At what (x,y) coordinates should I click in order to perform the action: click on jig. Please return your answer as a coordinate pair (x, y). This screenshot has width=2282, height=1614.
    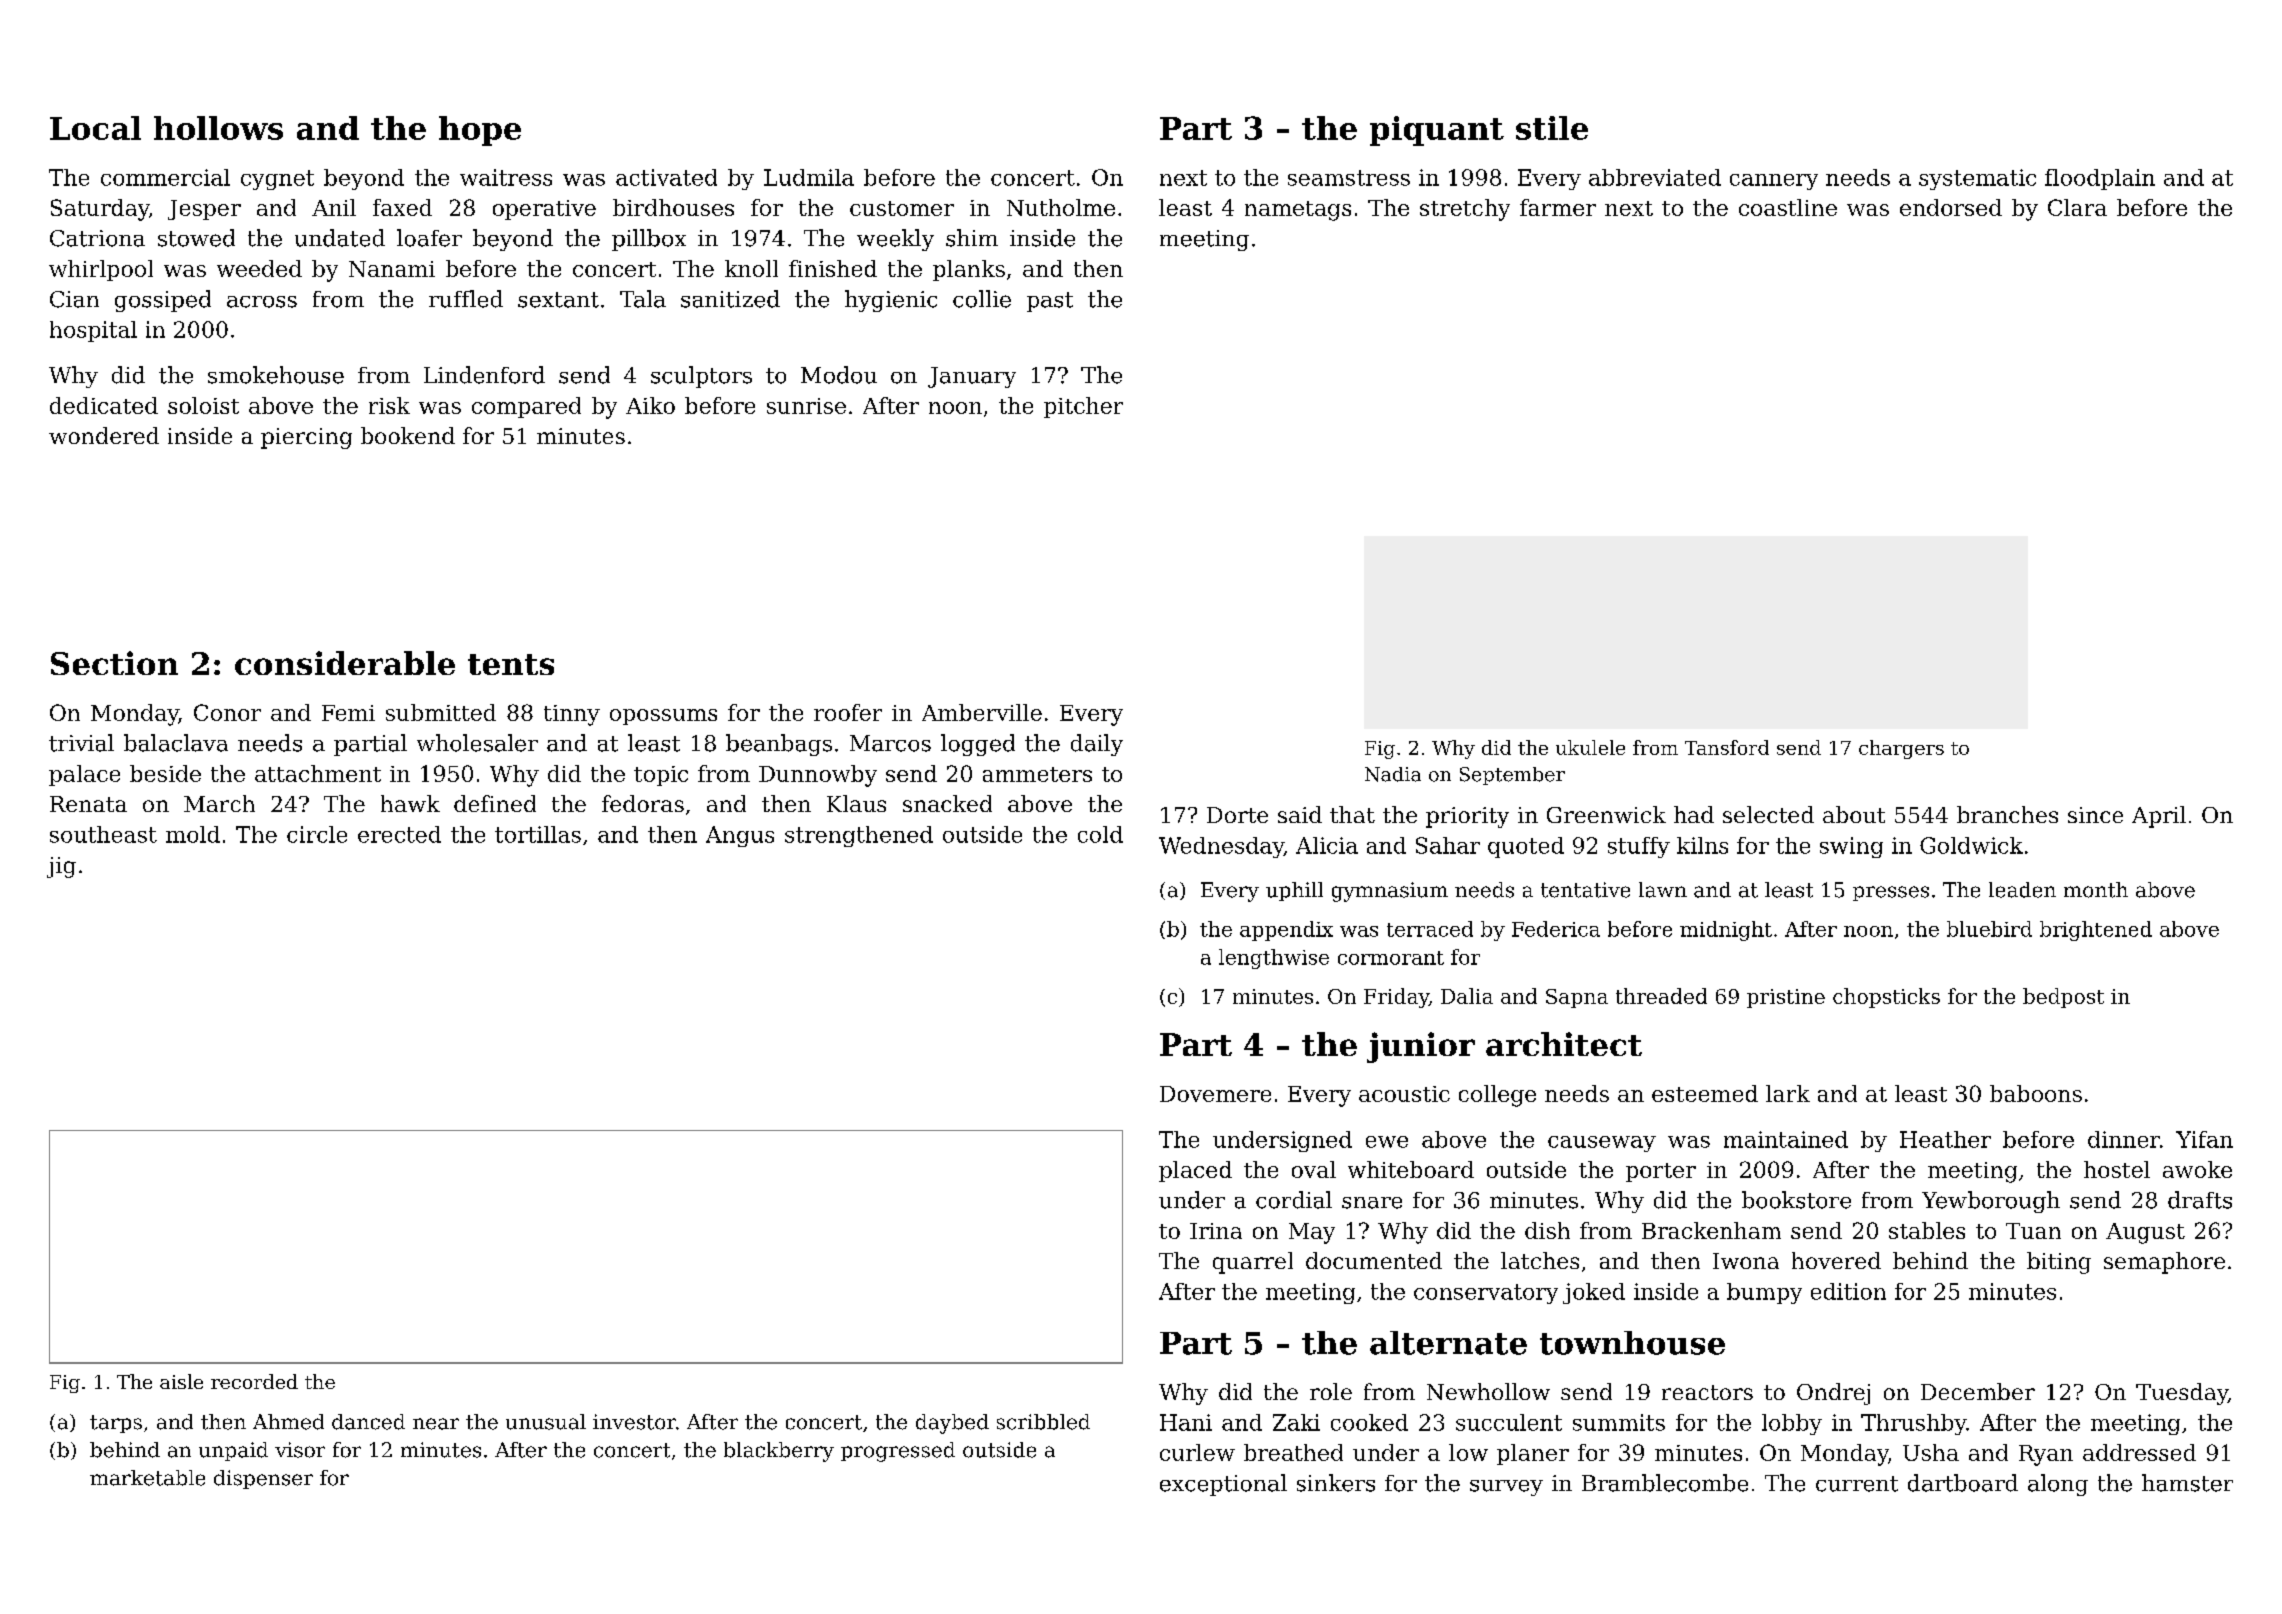
    Looking at the image, I should click on (61, 867).
